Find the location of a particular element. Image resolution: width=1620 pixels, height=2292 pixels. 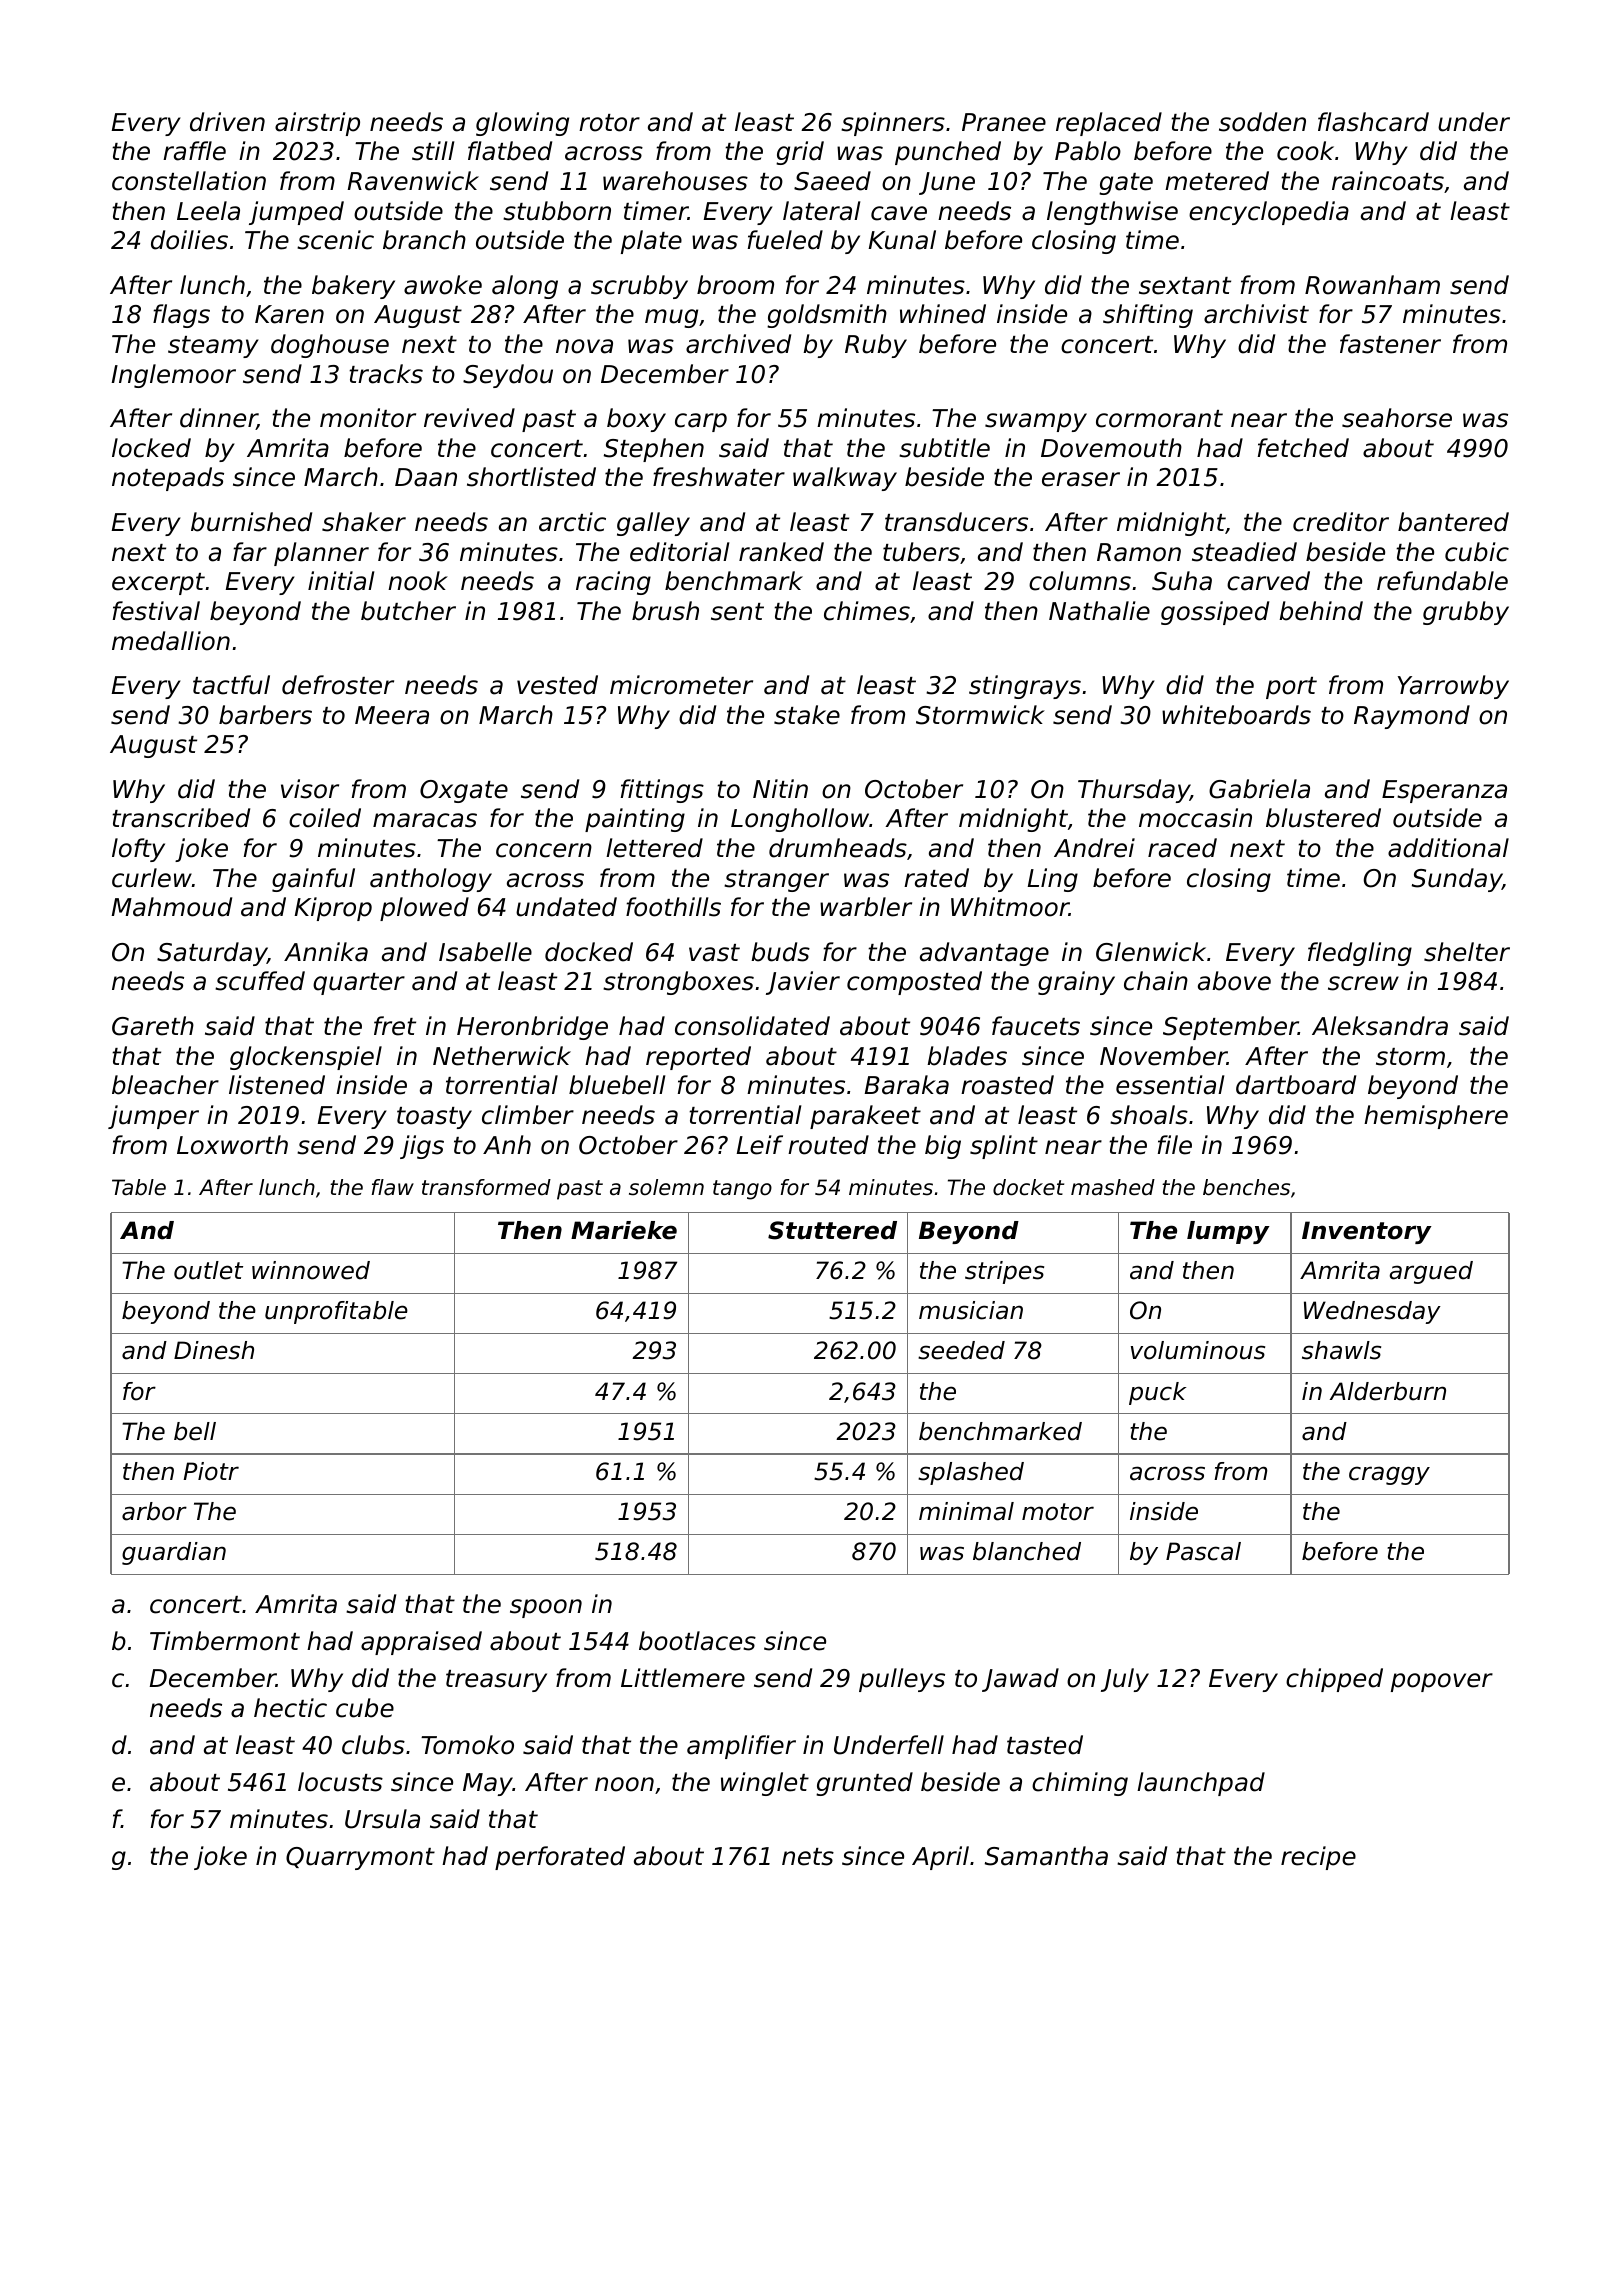

driven is located at coordinates (227, 122).
